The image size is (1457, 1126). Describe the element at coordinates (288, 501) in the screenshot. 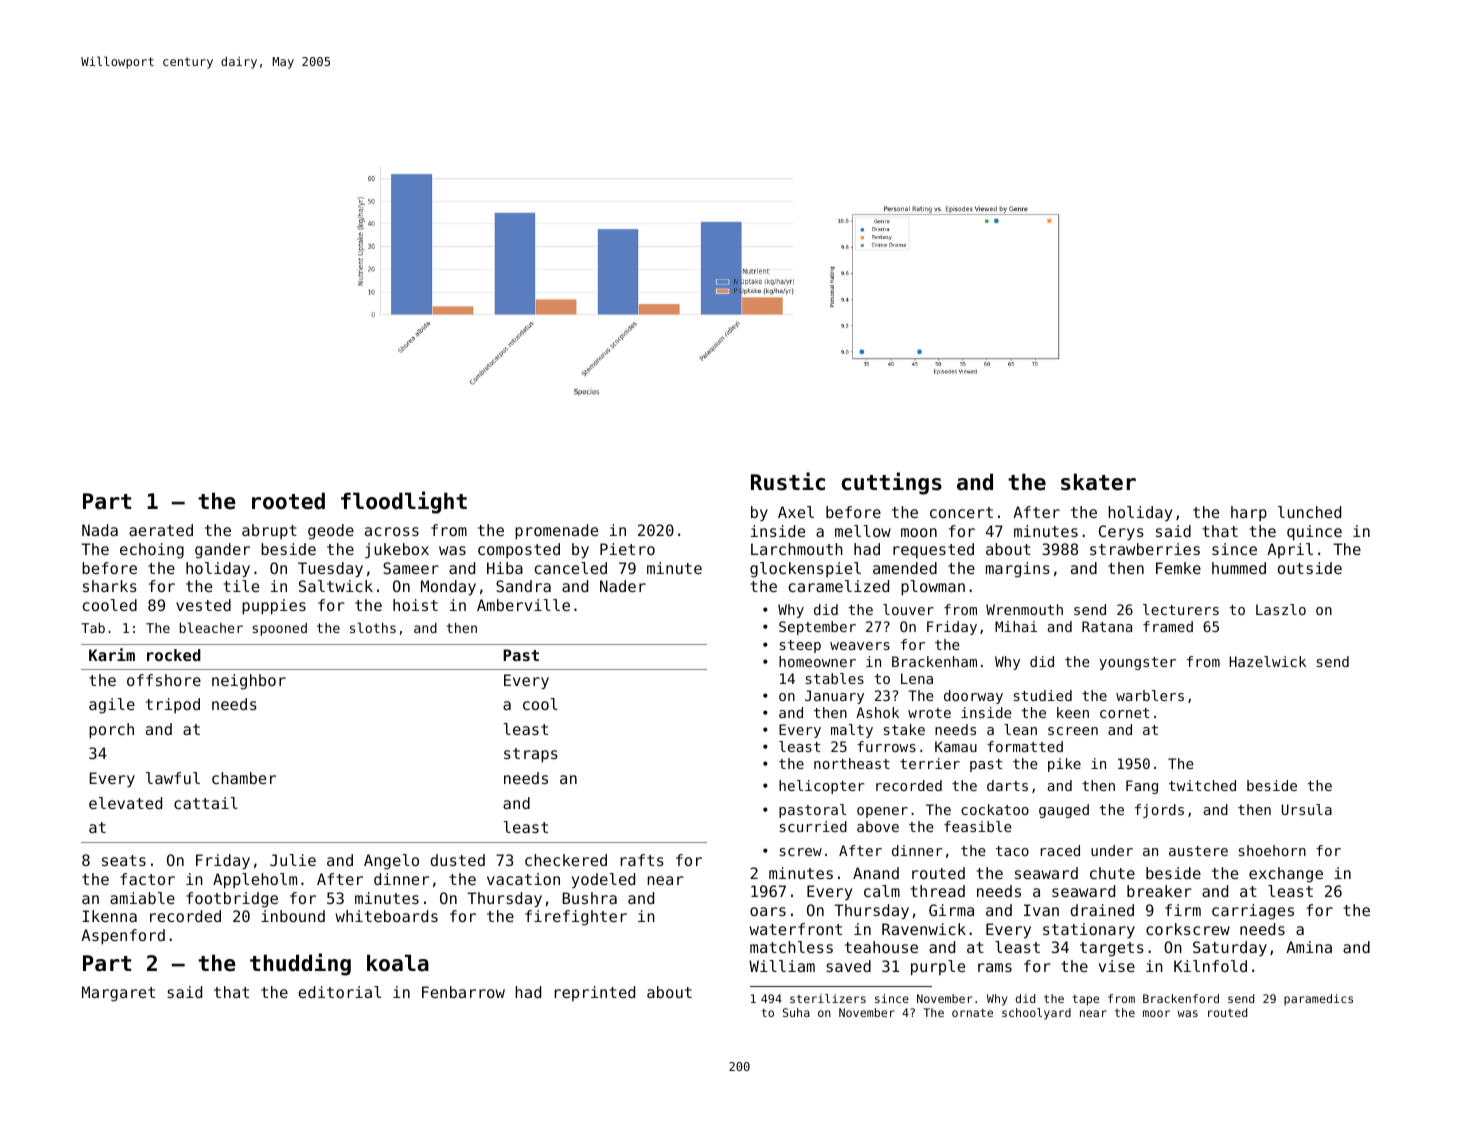

I see `rooted` at that location.
